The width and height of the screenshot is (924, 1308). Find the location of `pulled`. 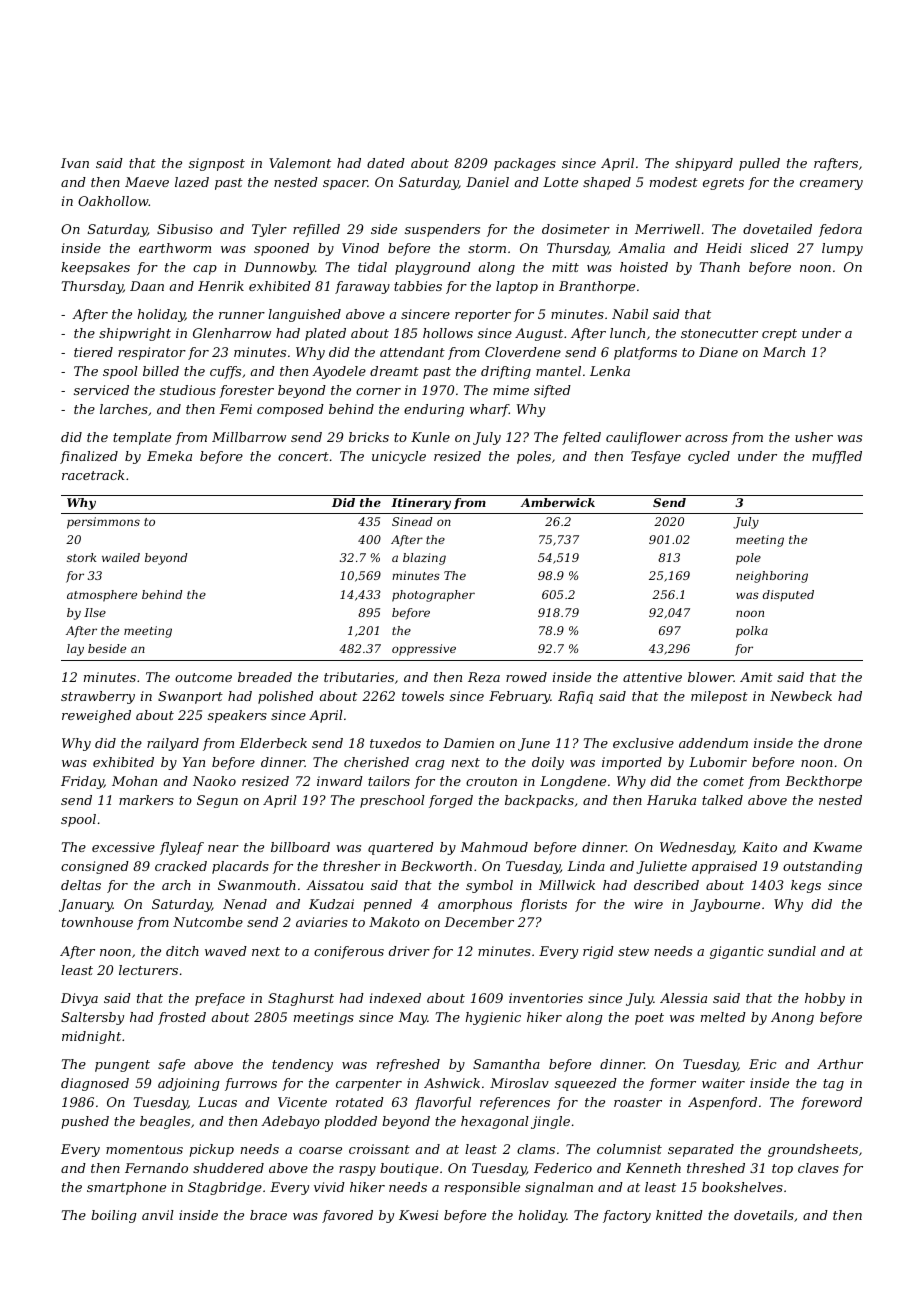

pulled is located at coordinates (759, 164).
